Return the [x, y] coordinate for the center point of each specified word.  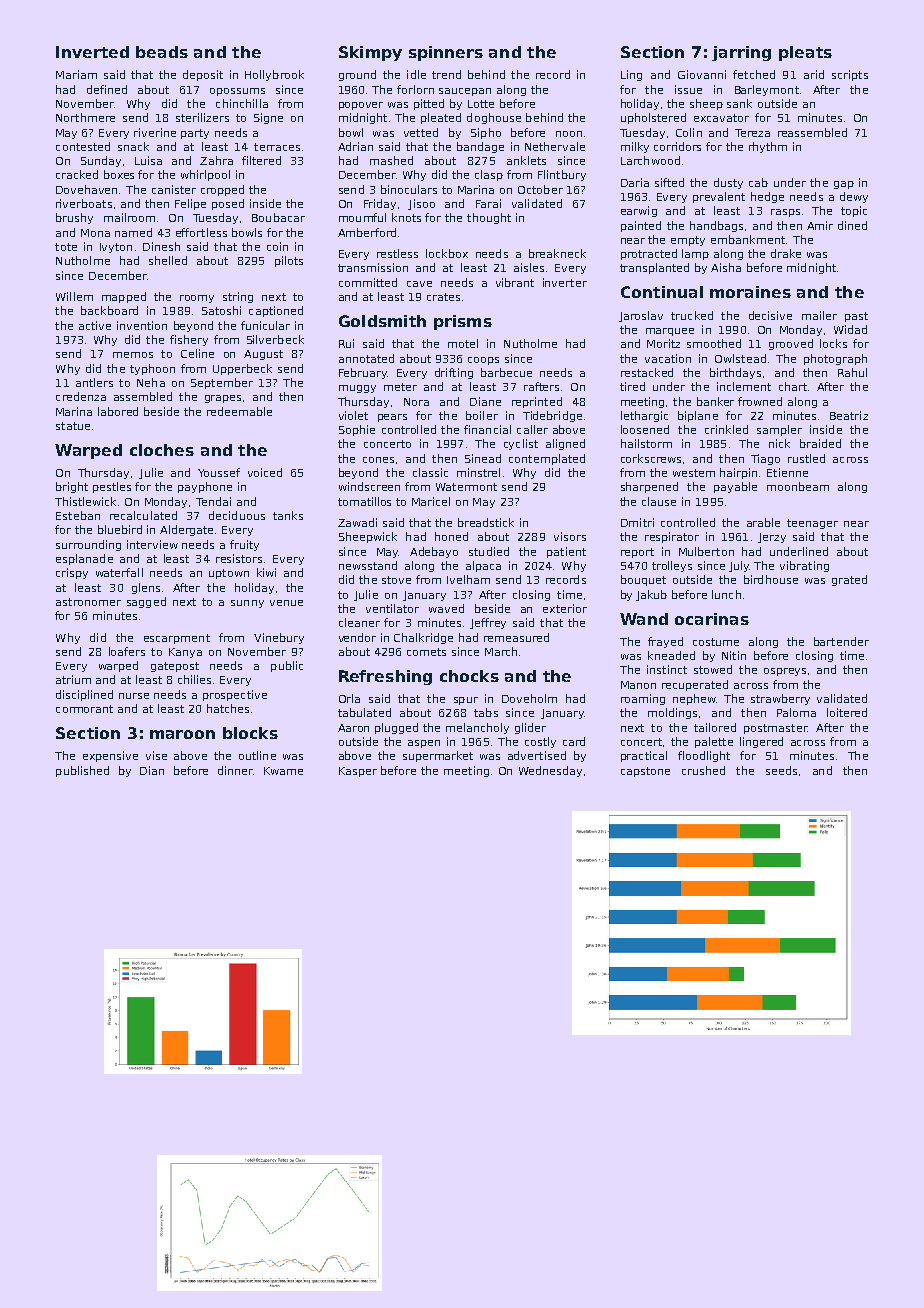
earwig [639, 211]
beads [162, 52]
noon [569, 134]
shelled [168, 260]
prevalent [719, 197]
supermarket [438, 756]
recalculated [143, 515]
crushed [703, 770]
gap [844, 185]
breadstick [486, 522]
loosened [645, 429]
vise [156, 755]
